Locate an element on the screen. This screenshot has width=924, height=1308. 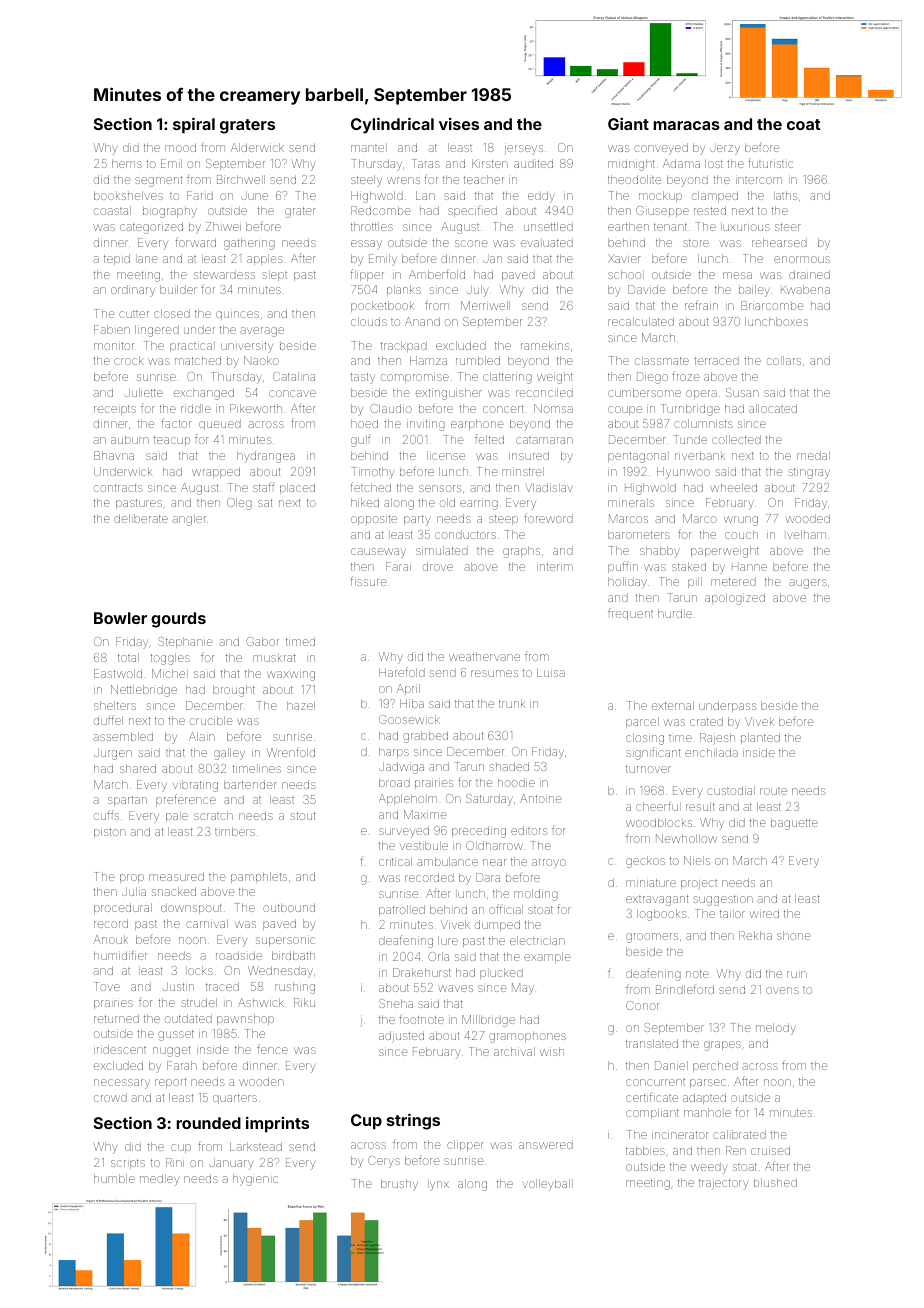
humble is located at coordinates (114, 1178).
